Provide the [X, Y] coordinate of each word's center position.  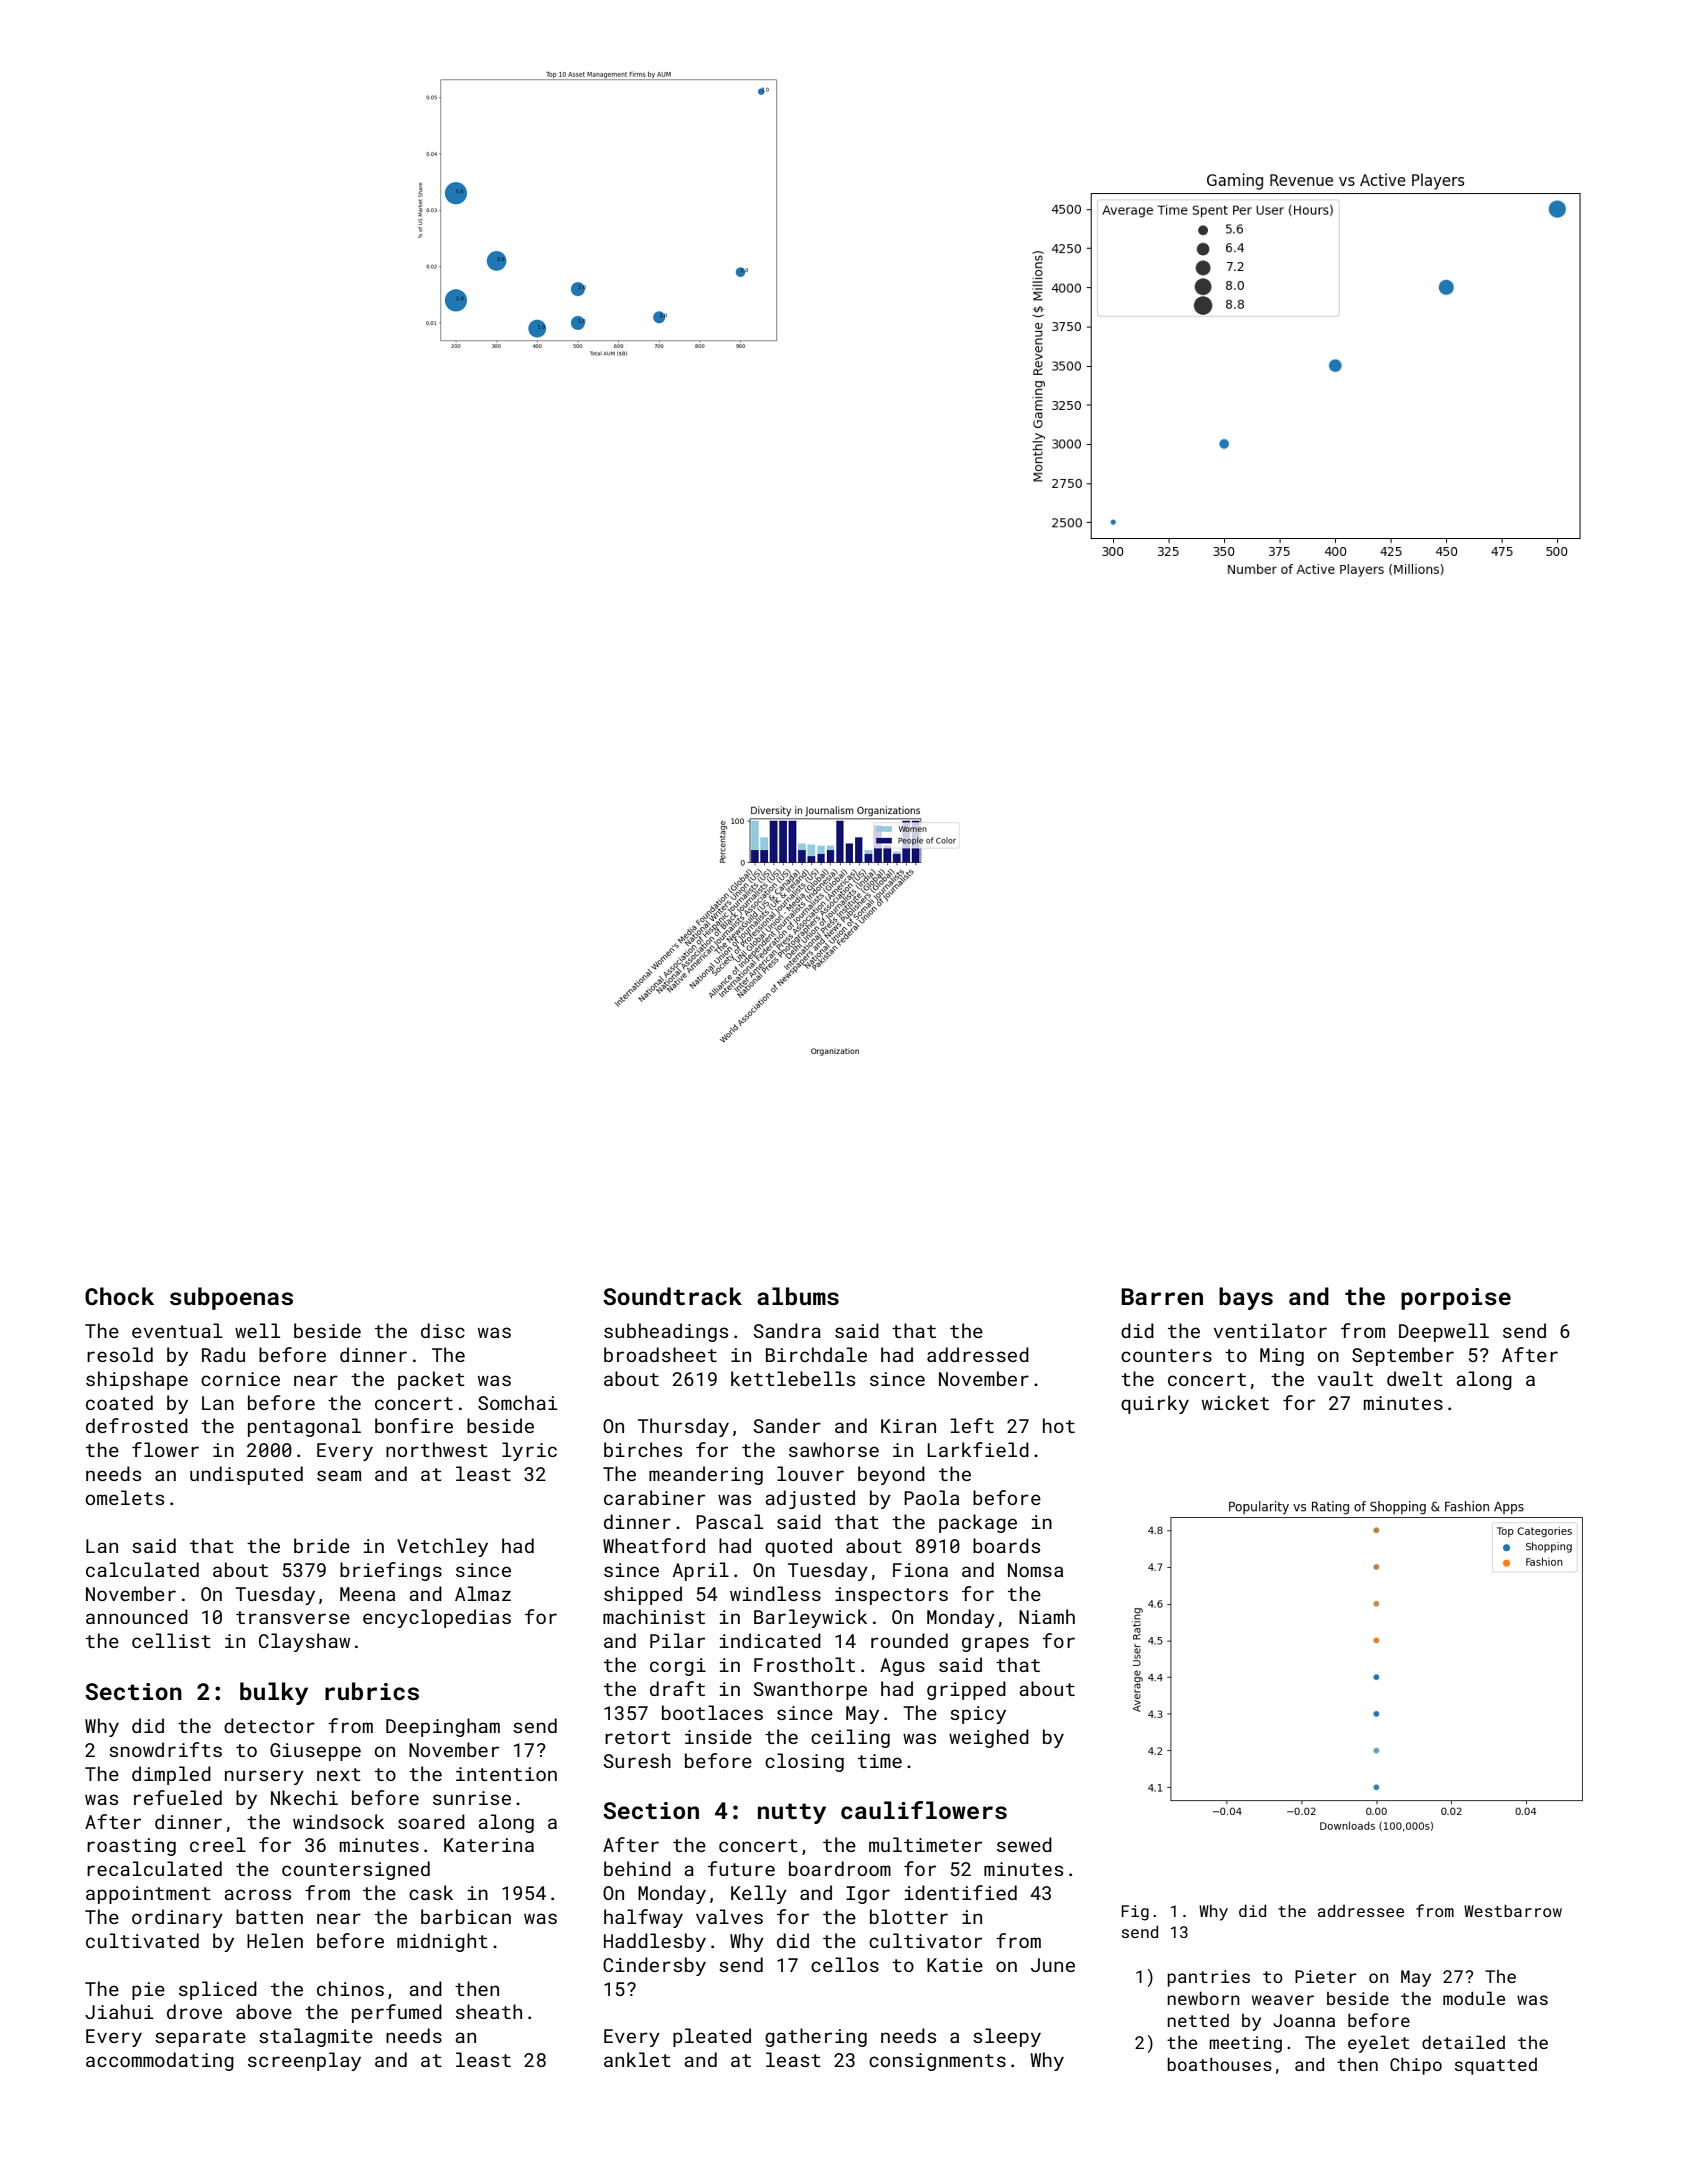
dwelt [1415, 1378]
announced [137, 1616]
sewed [1024, 1844]
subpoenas [231, 1298]
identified [961, 1892]
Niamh [1047, 1616]
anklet [637, 2059]
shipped [643, 1595]
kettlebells [793, 1378]
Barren [1162, 1296]
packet [431, 1380]
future [741, 1868]
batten [269, 1916]
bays [1246, 1298]
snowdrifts [165, 1749]
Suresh [637, 1760]
